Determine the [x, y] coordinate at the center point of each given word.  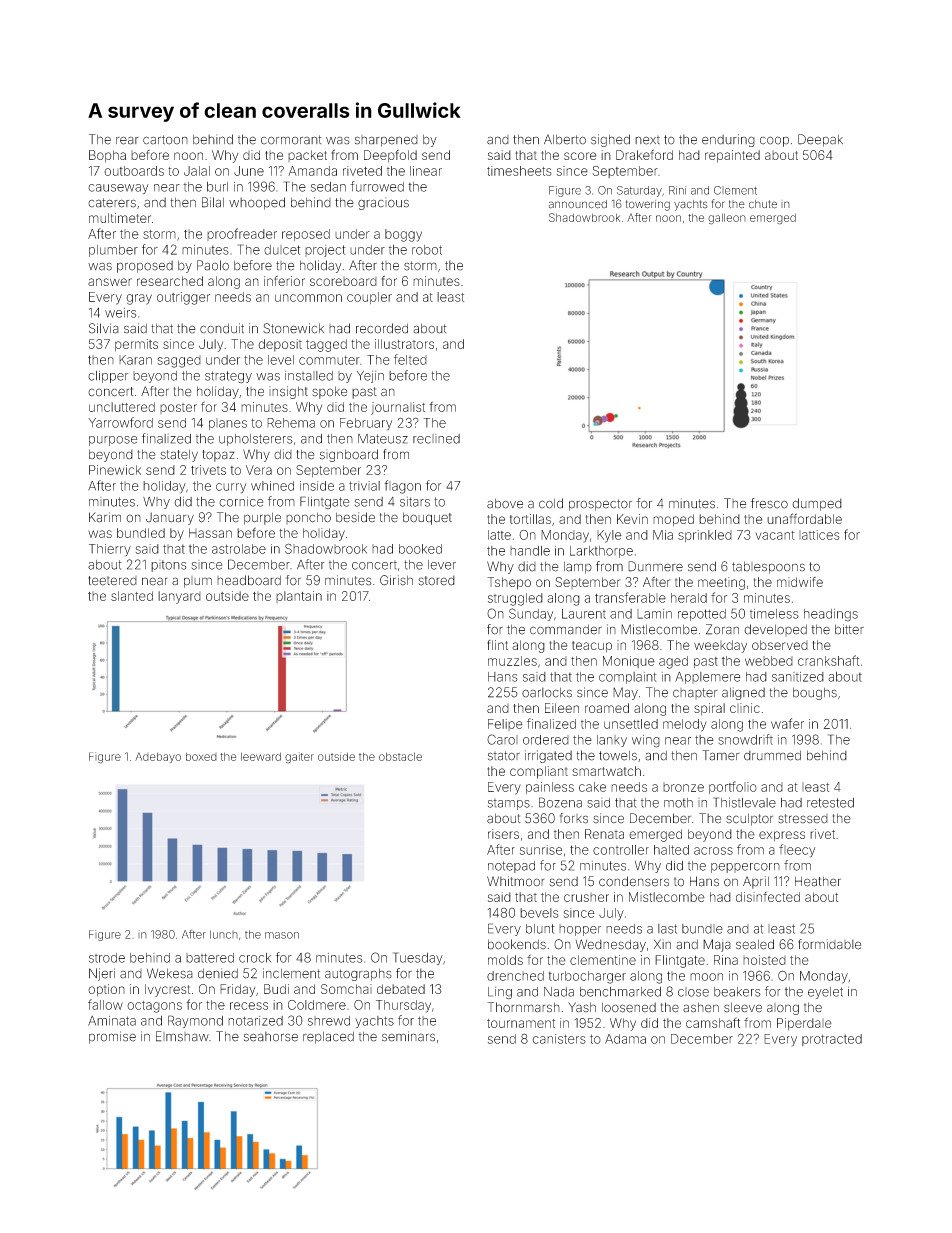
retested [830, 803]
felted [410, 359]
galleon [727, 219]
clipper [108, 377]
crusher [586, 897]
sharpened [386, 141]
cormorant [291, 140]
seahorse [271, 1036]
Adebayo [158, 757]
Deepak [820, 140]
